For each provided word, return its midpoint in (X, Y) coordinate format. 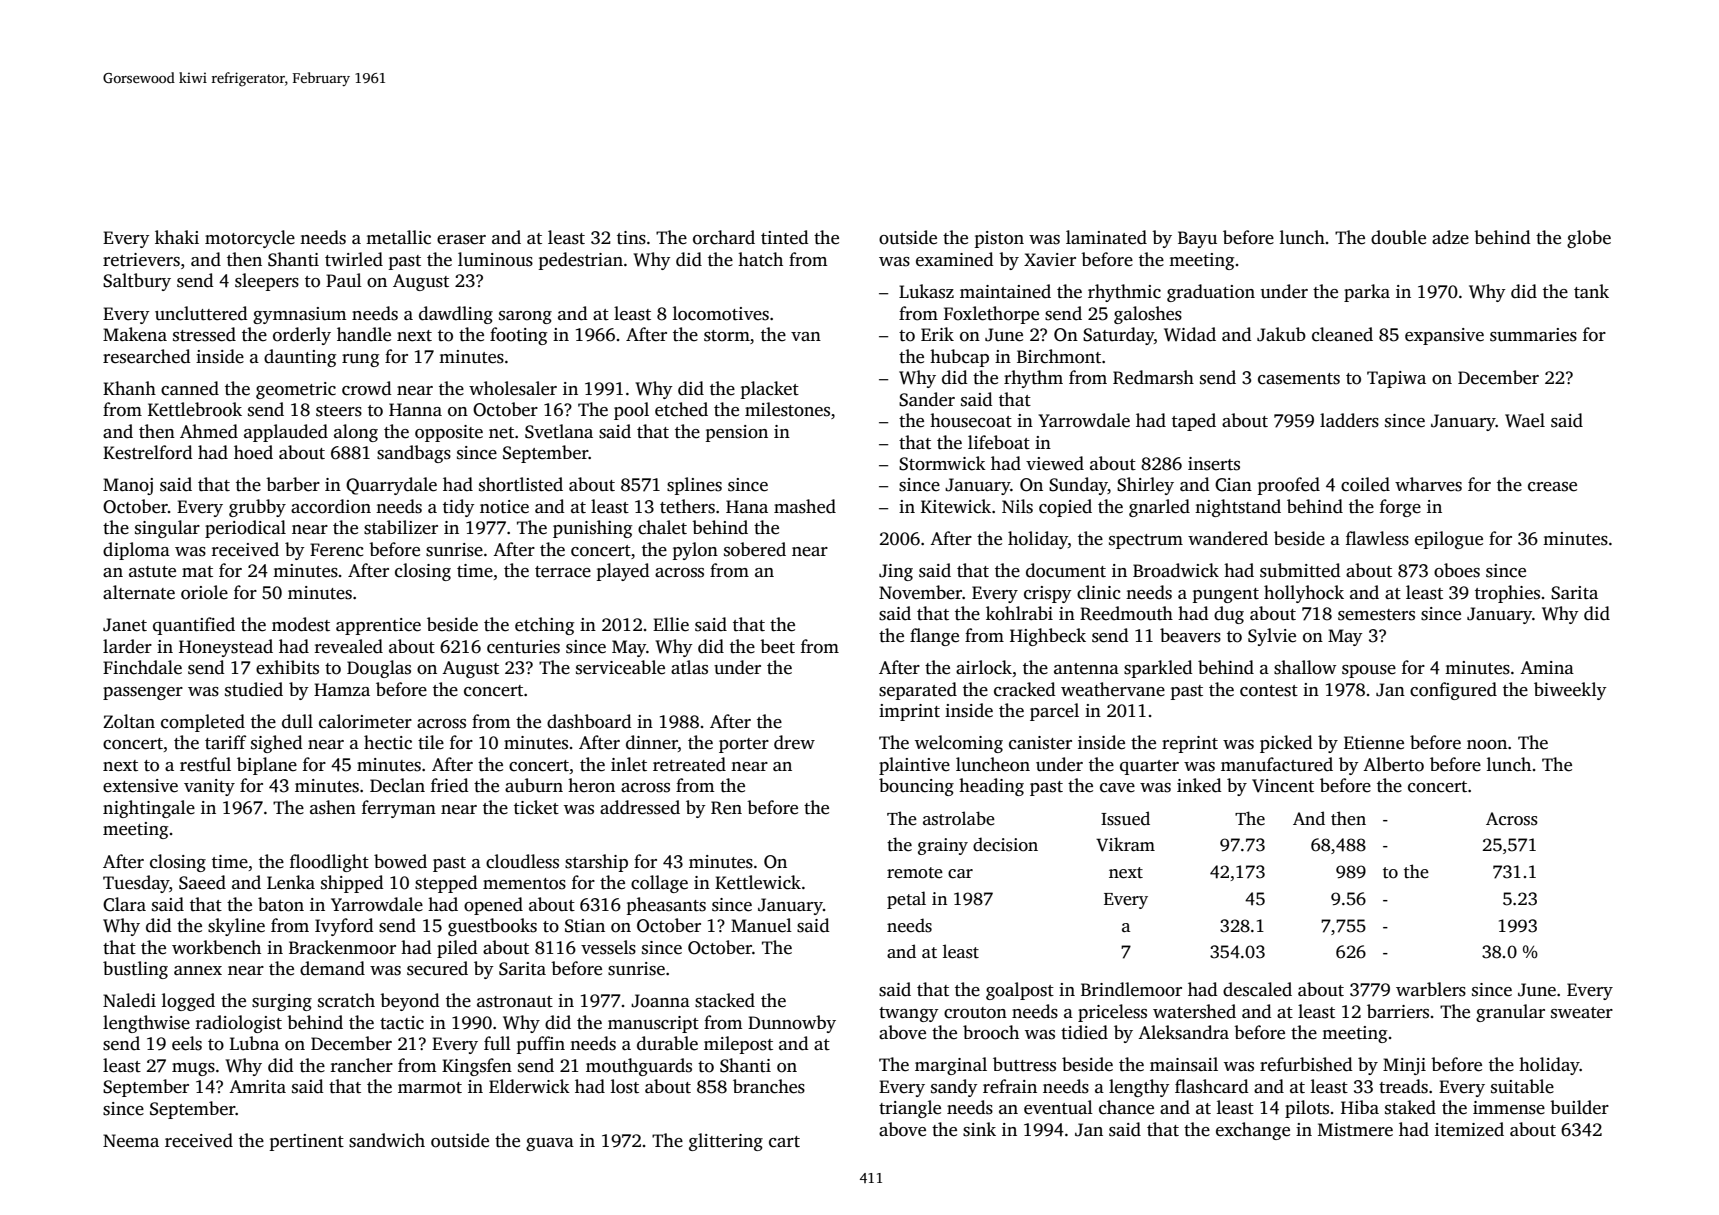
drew (794, 742)
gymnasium (300, 315)
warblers (1431, 989)
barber (293, 484)
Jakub (1281, 334)
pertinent (307, 1142)
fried (450, 785)
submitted (1300, 570)
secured (437, 968)
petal (906, 900)
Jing (896, 572)
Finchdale (142, 667)
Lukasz (926, 291)
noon (1487, 745)
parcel (1054, 712)
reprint (1190, 744)
